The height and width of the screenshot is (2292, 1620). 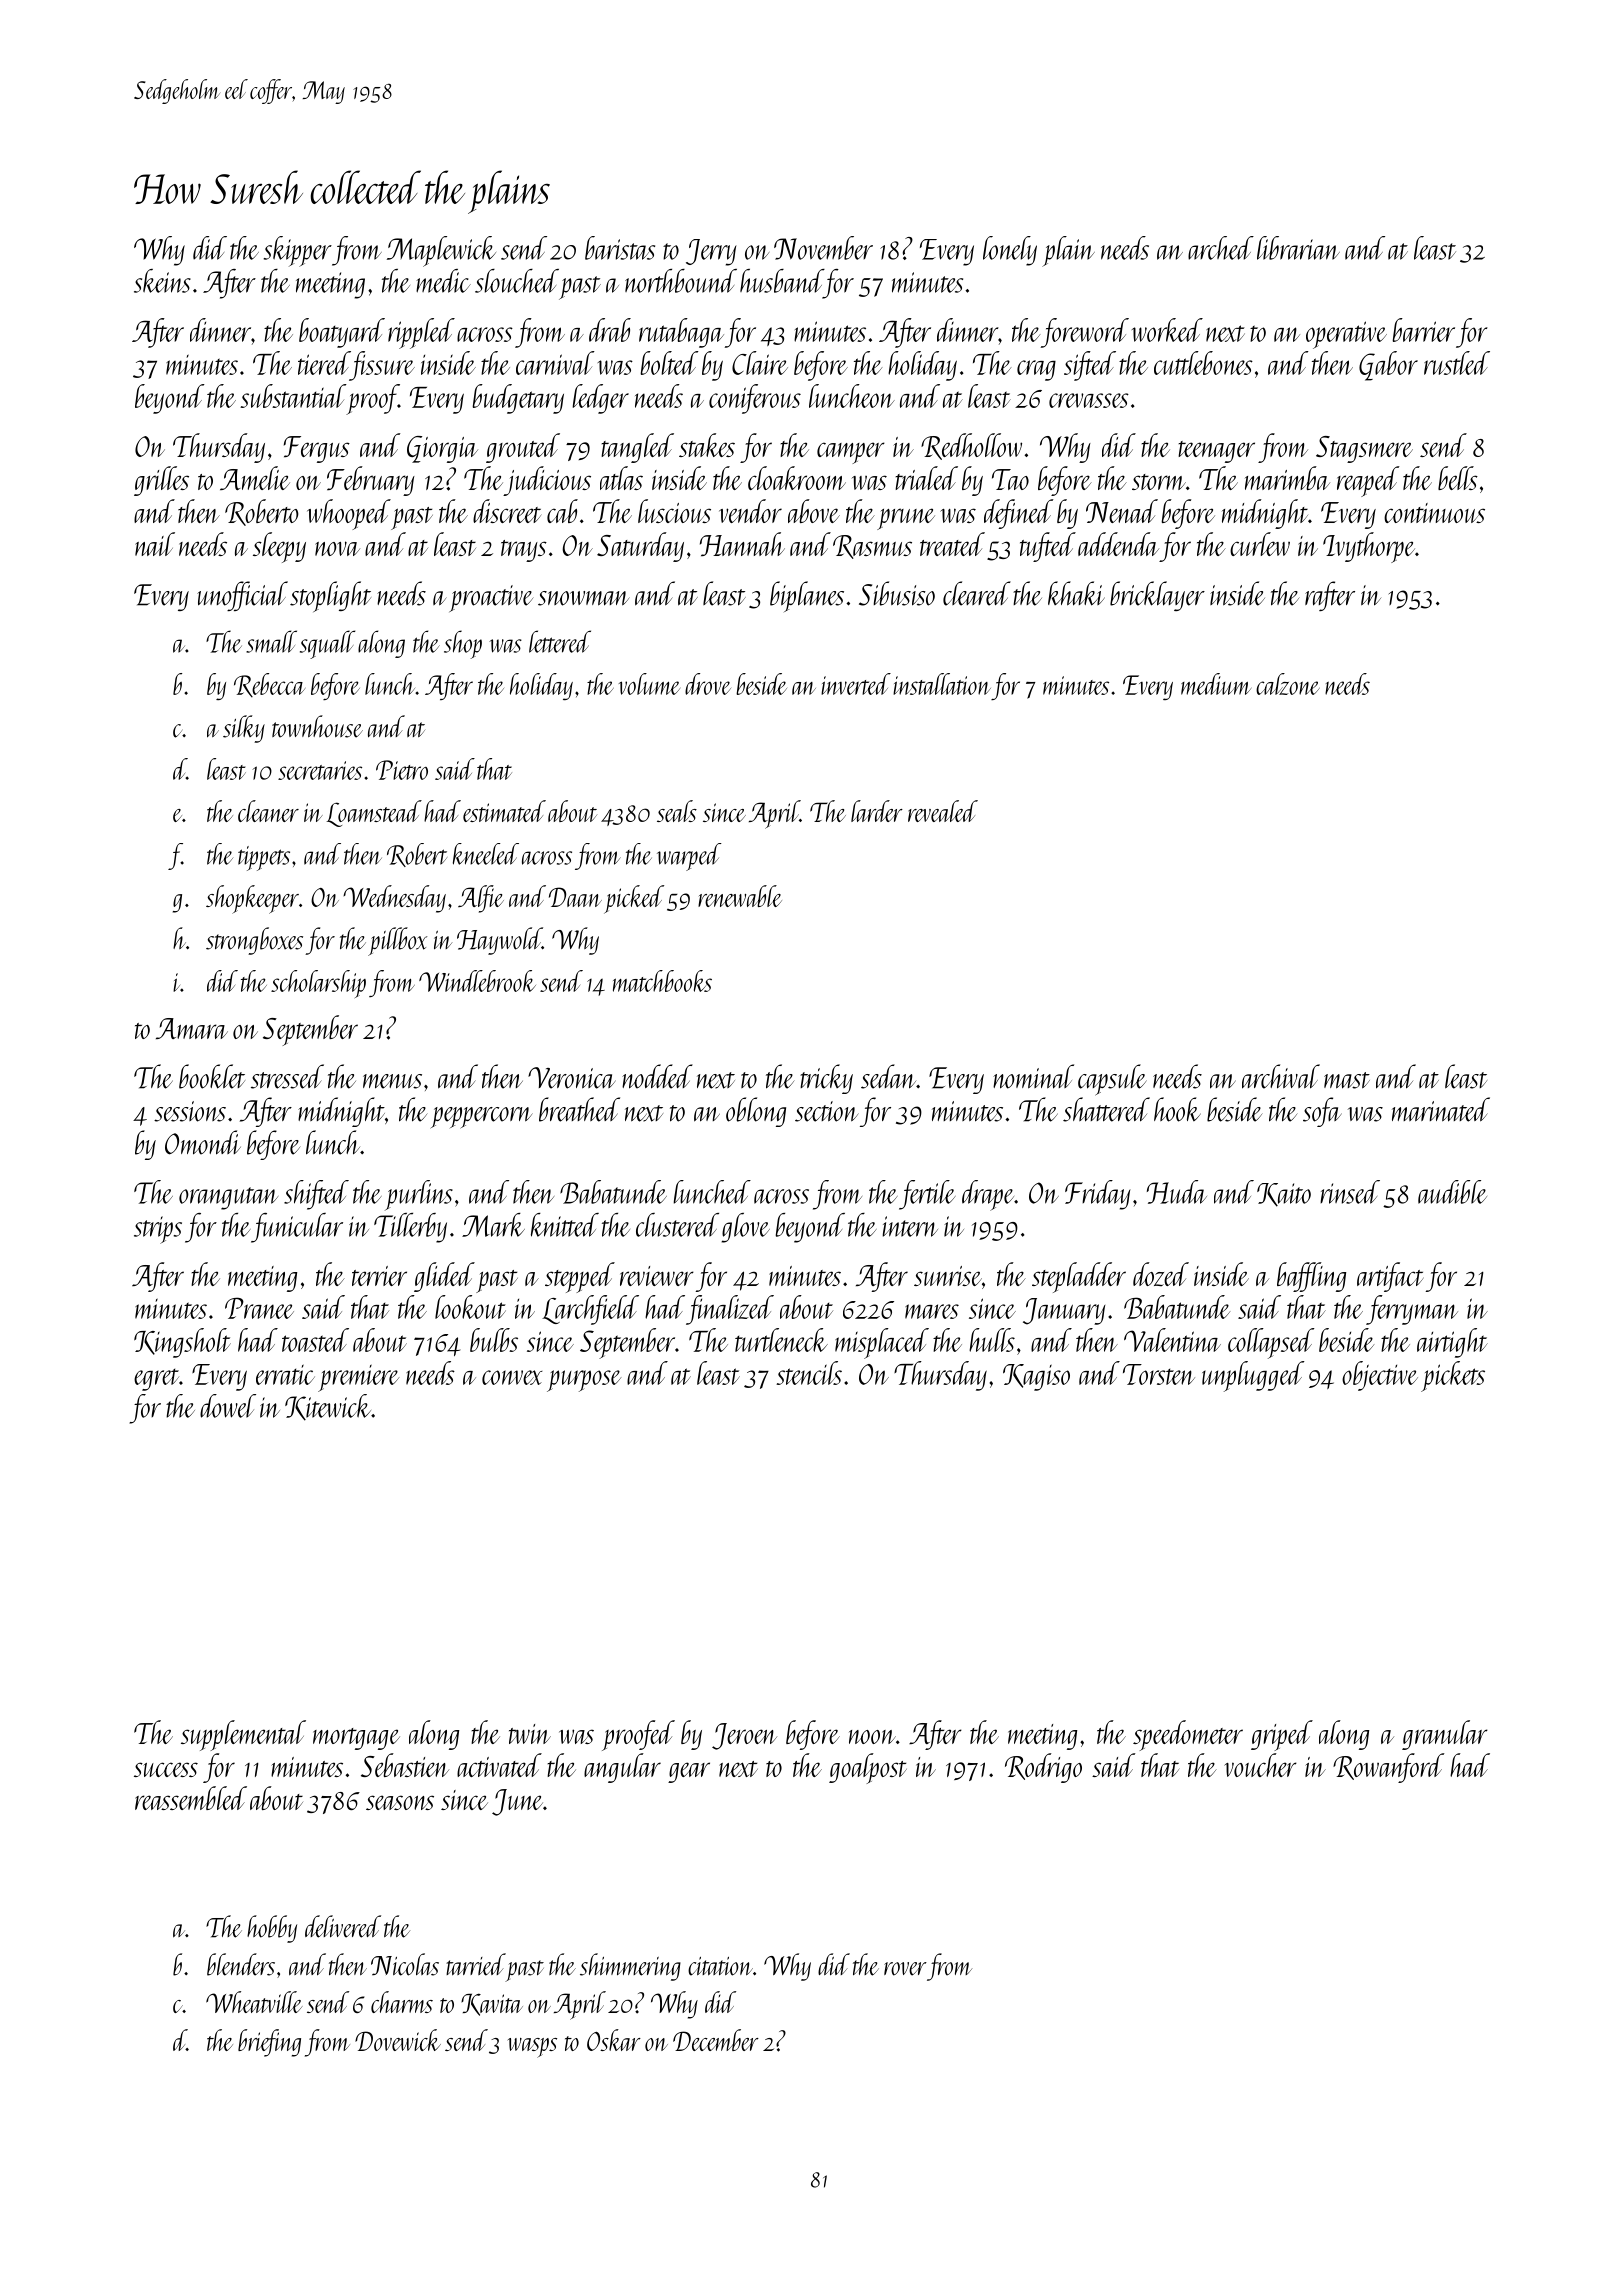 I want to click on sedan, so click(x=888, y=1076).
